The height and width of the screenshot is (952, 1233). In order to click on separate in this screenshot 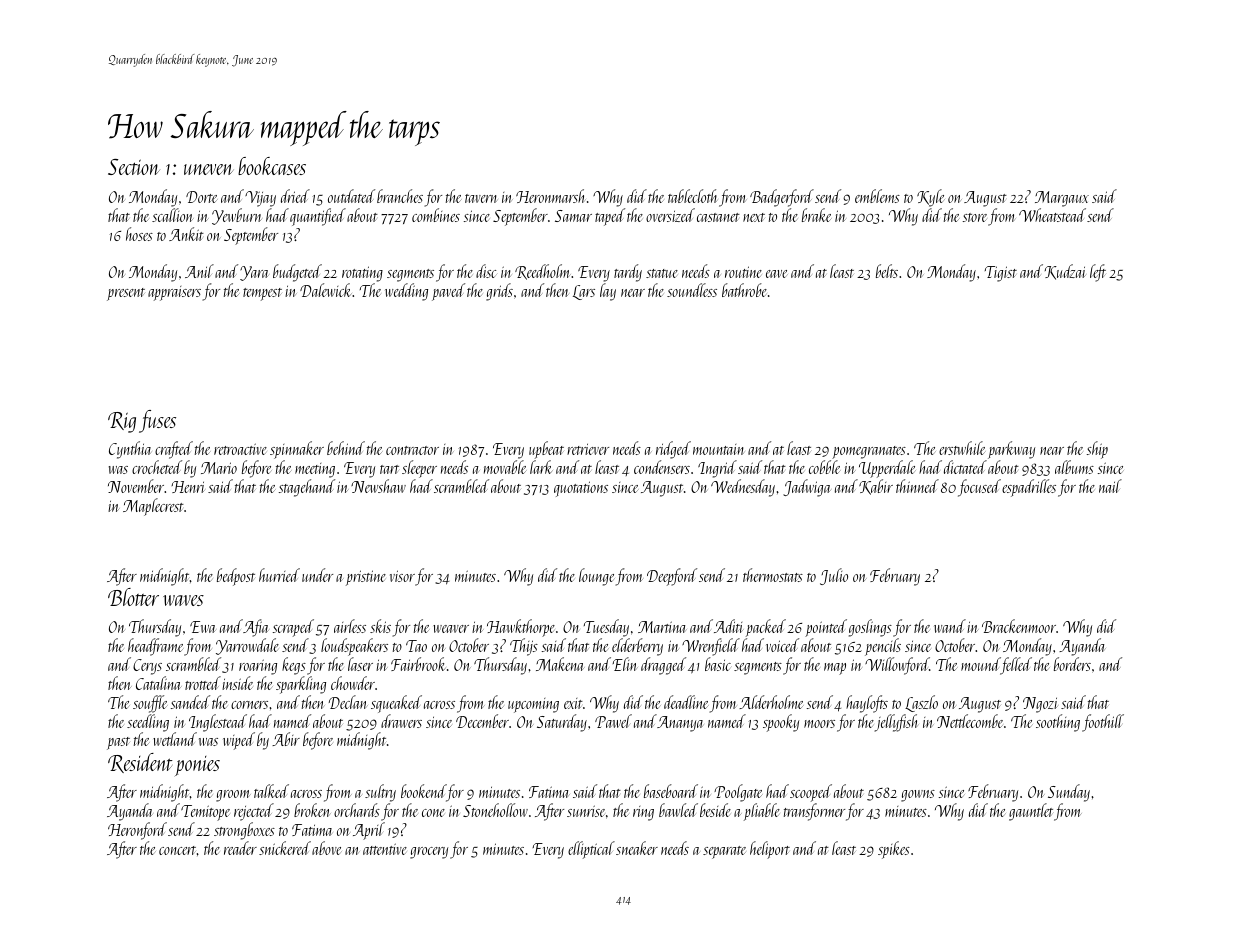, I will do `click(724, 852)`.
